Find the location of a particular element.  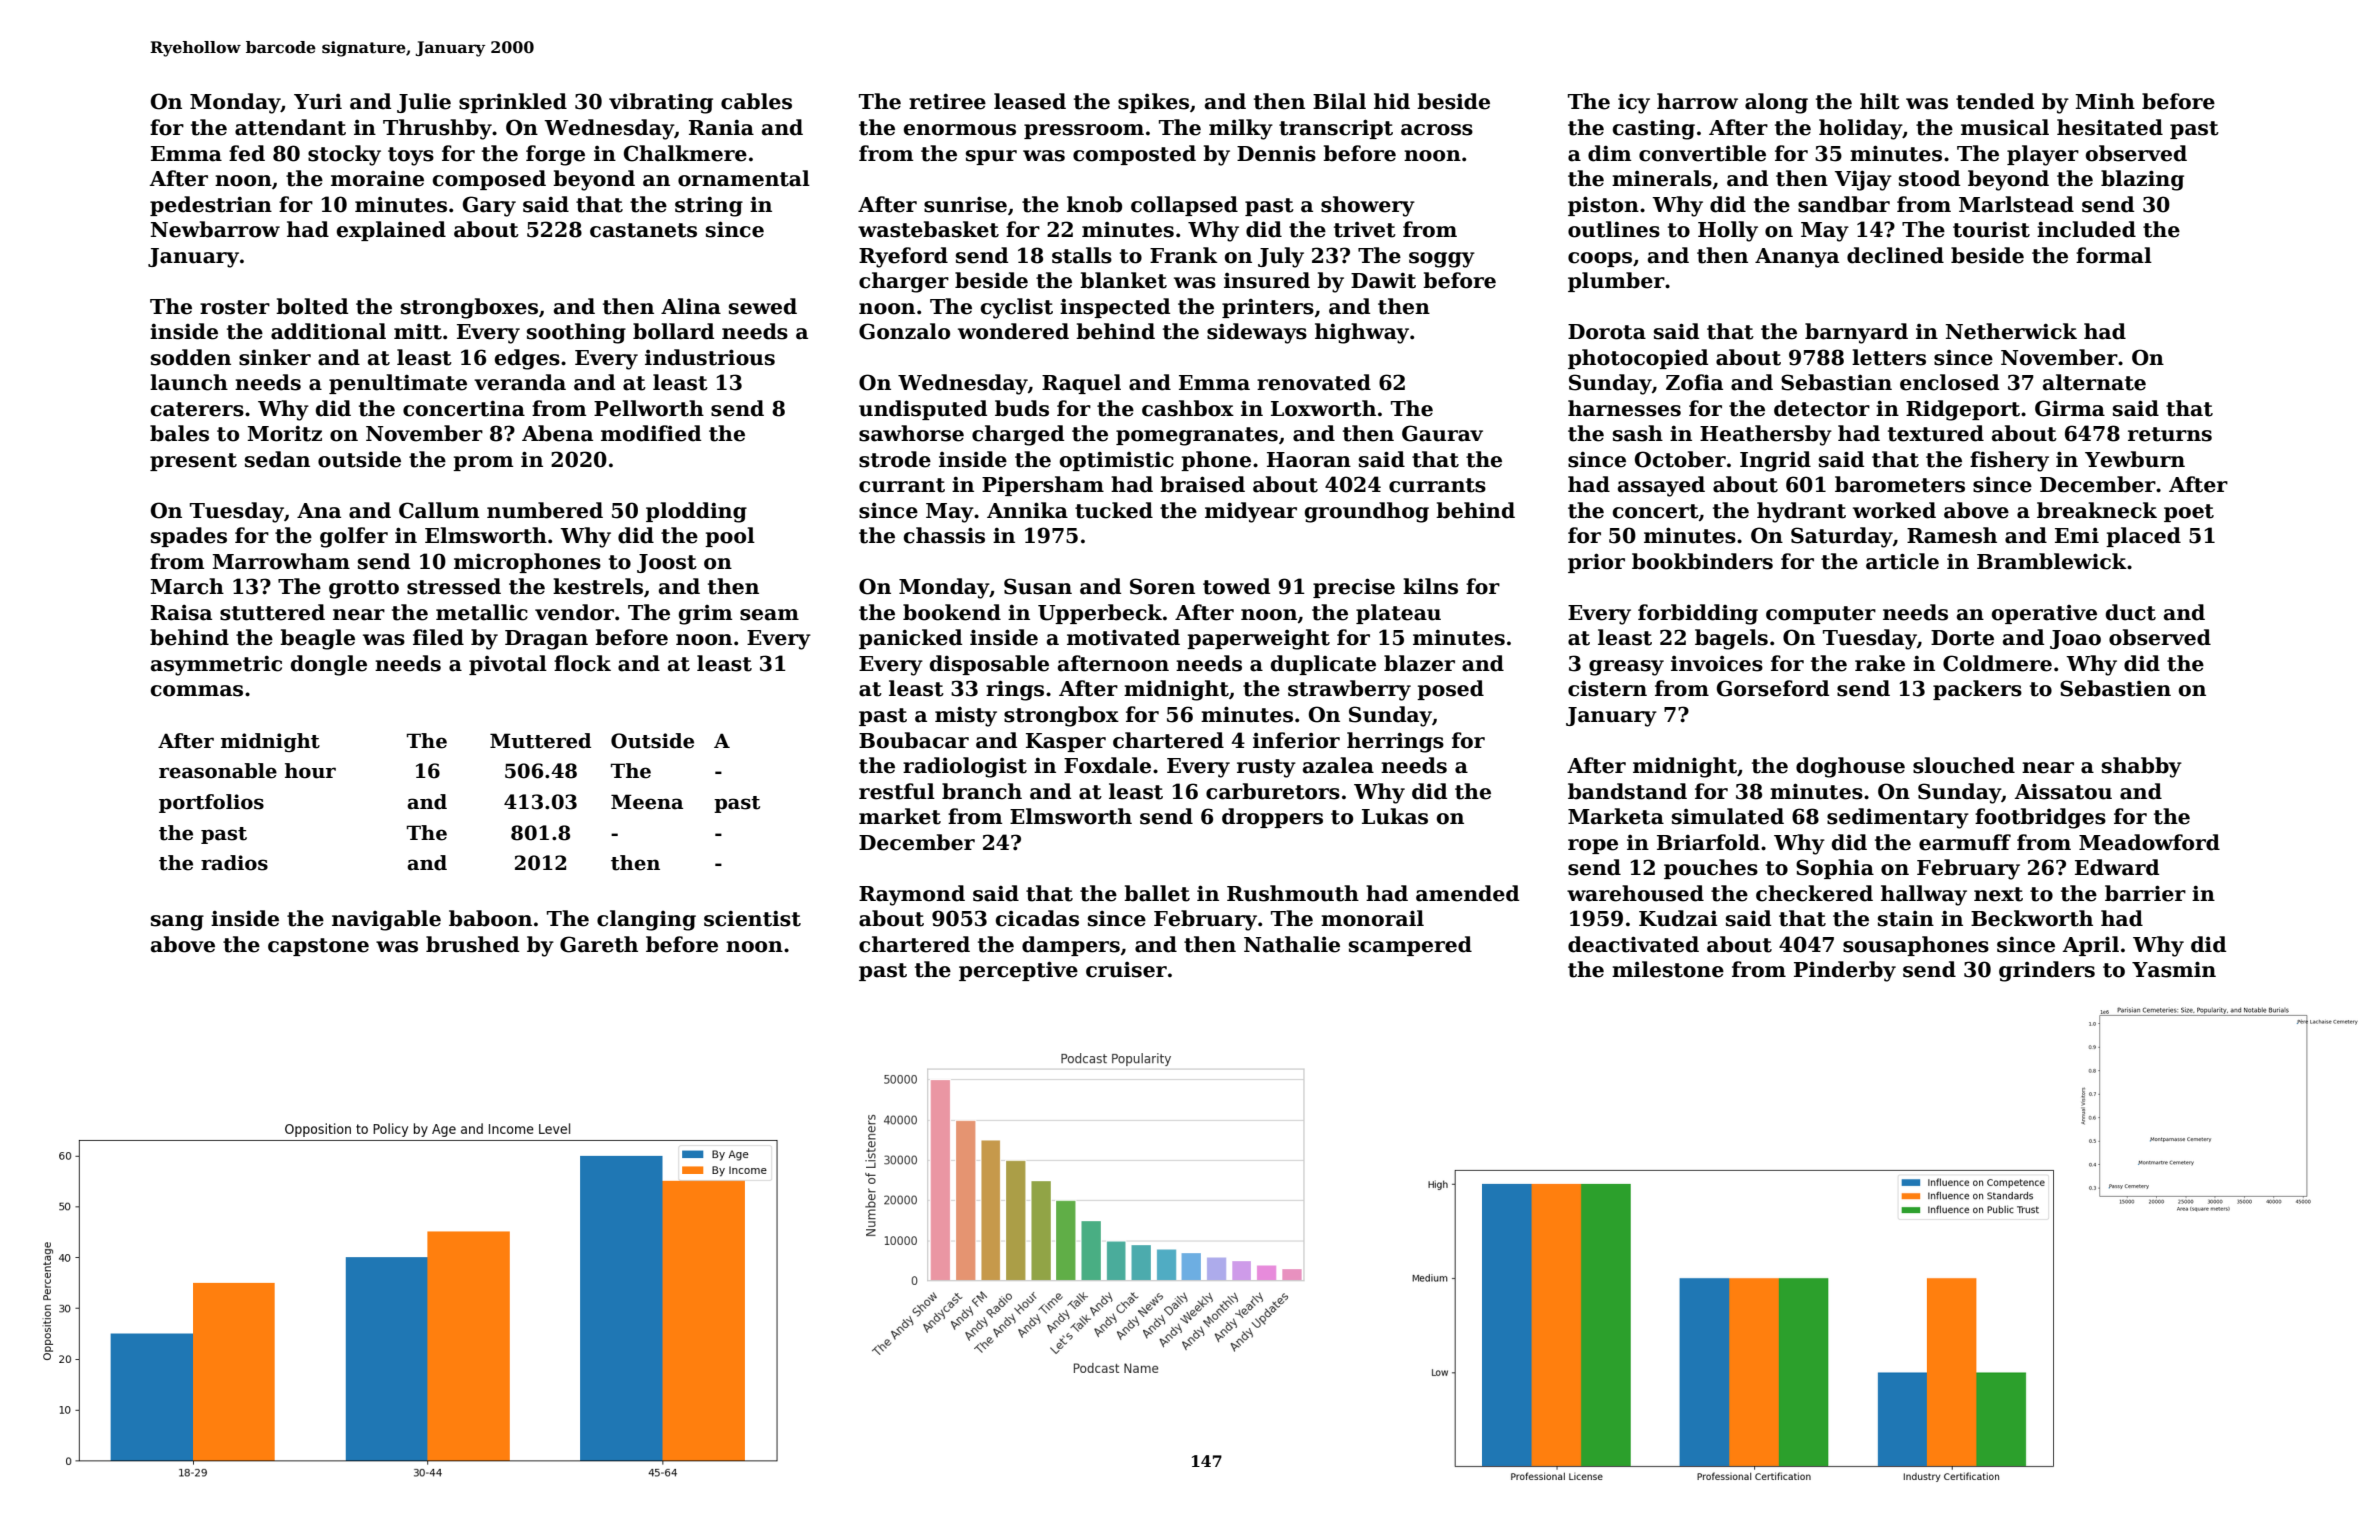

assayed is located at coordinates (1661, 486).
